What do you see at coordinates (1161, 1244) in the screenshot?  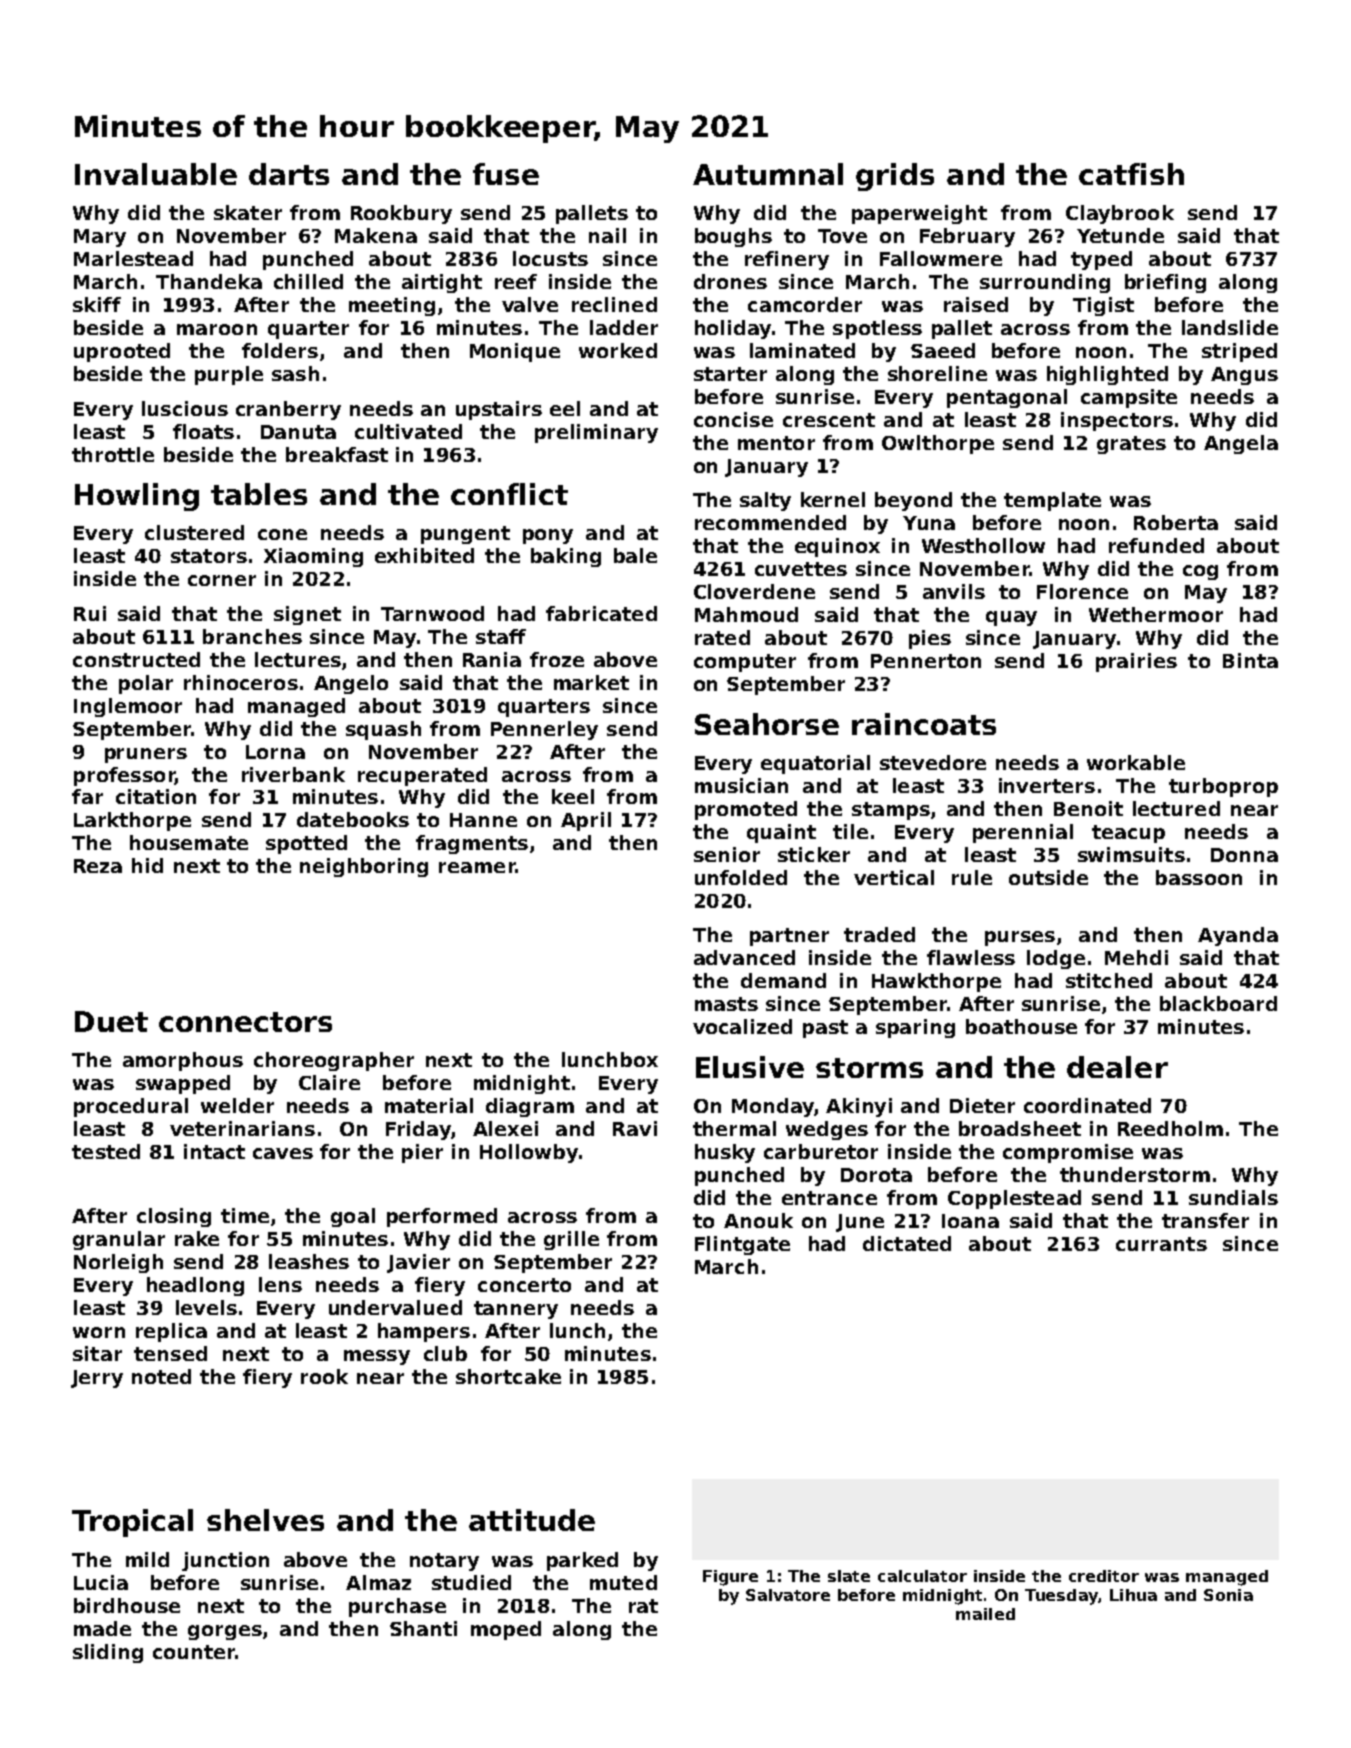 I see `currants` at bounding box center [1161, 1244].
